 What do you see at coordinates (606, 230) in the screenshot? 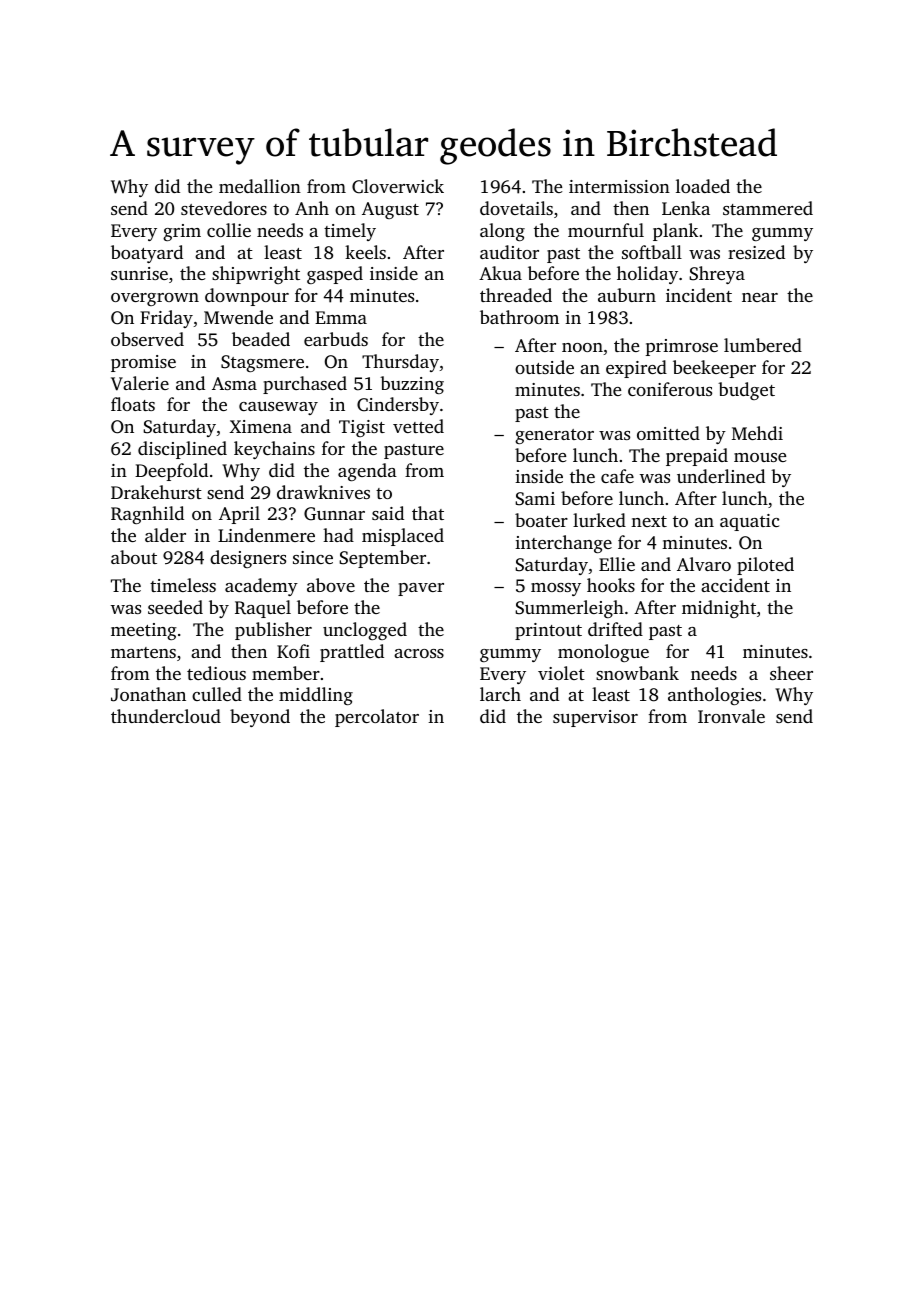
I see `mournful` at bounding box center [606, 230].
